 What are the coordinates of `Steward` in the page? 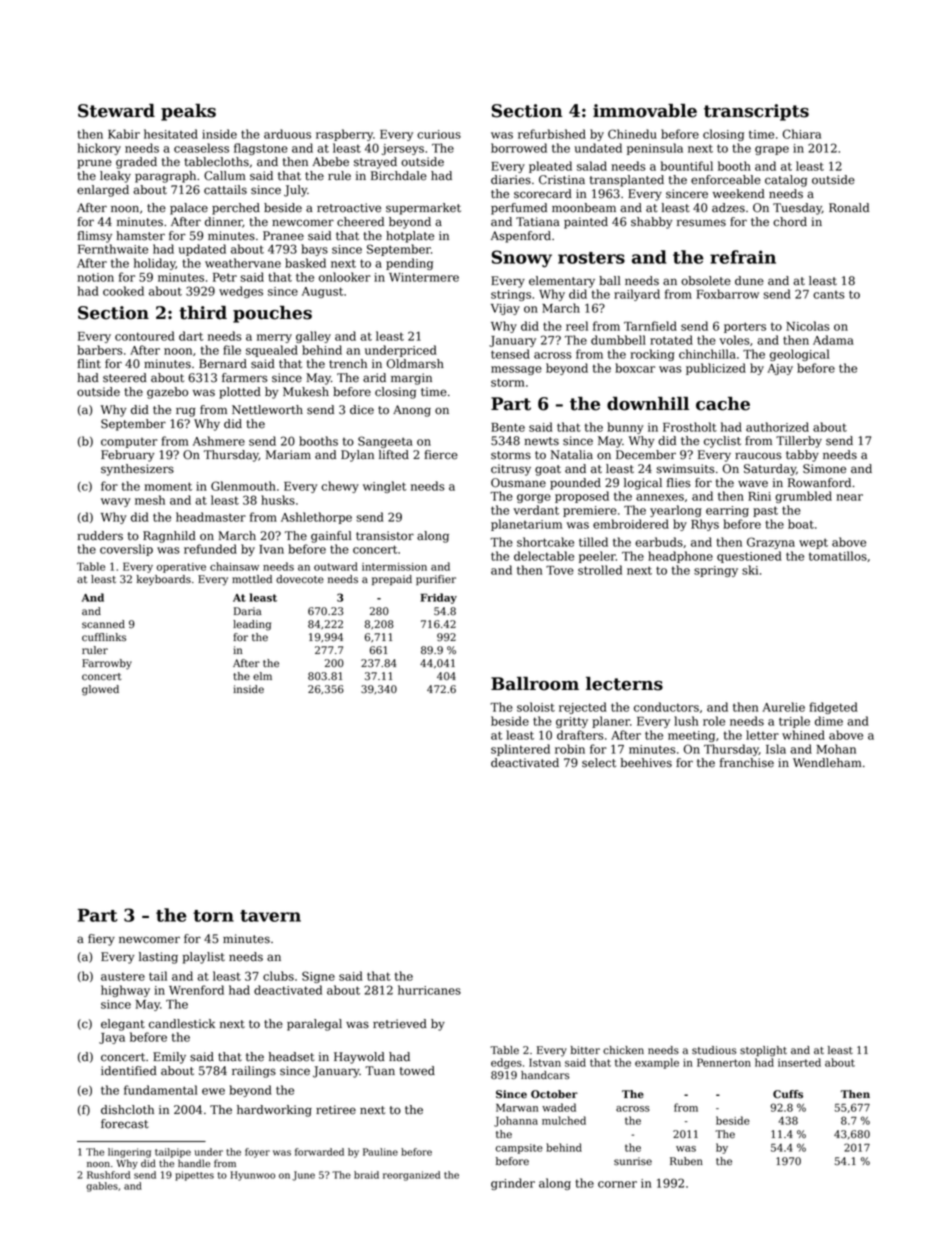 It's located at (116, 111).
